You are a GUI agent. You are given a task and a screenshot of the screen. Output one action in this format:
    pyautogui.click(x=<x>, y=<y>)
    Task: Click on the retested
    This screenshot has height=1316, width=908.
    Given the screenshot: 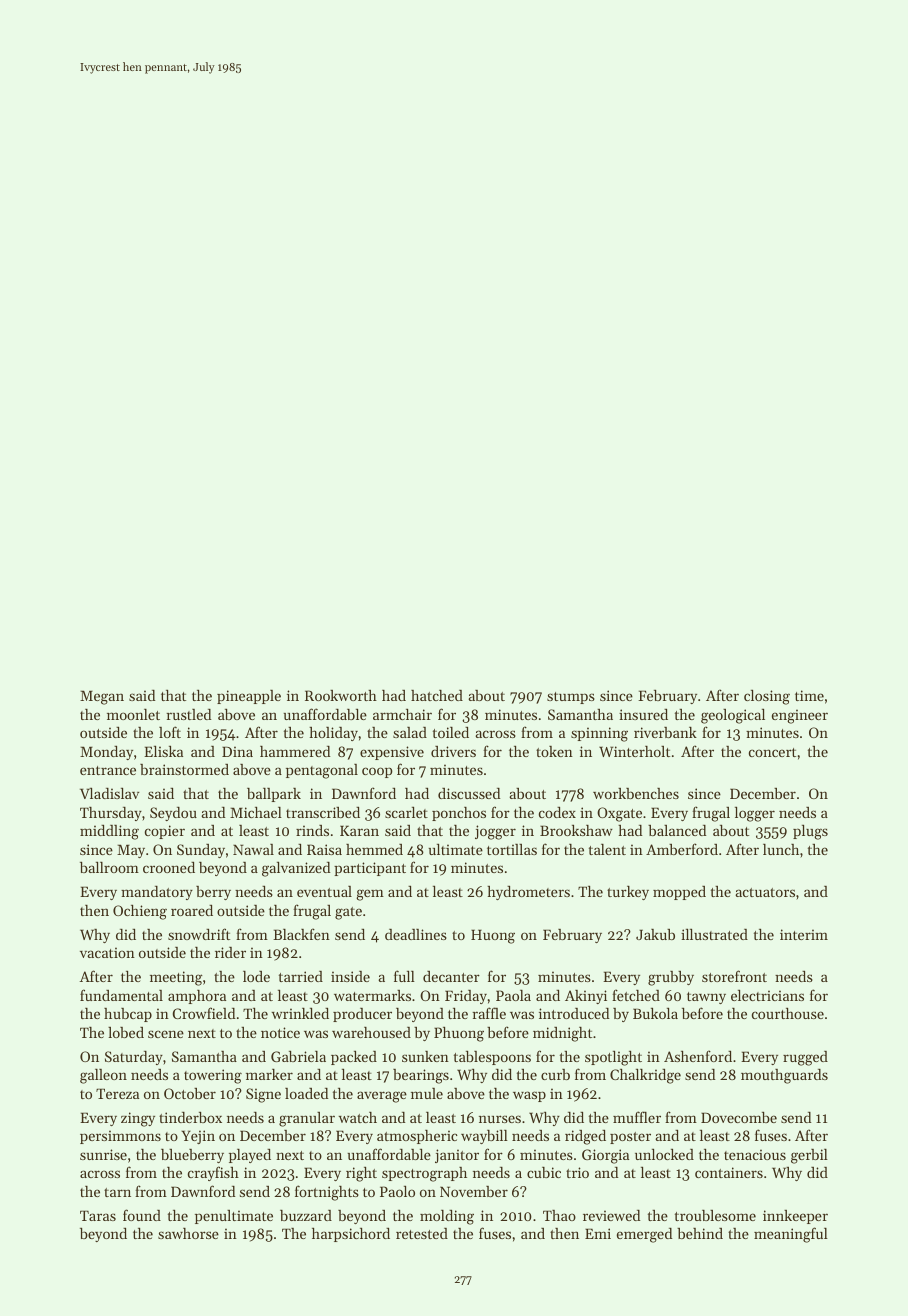 What is the action you would take?
    pyautogui.click(x=422, y=1233)
